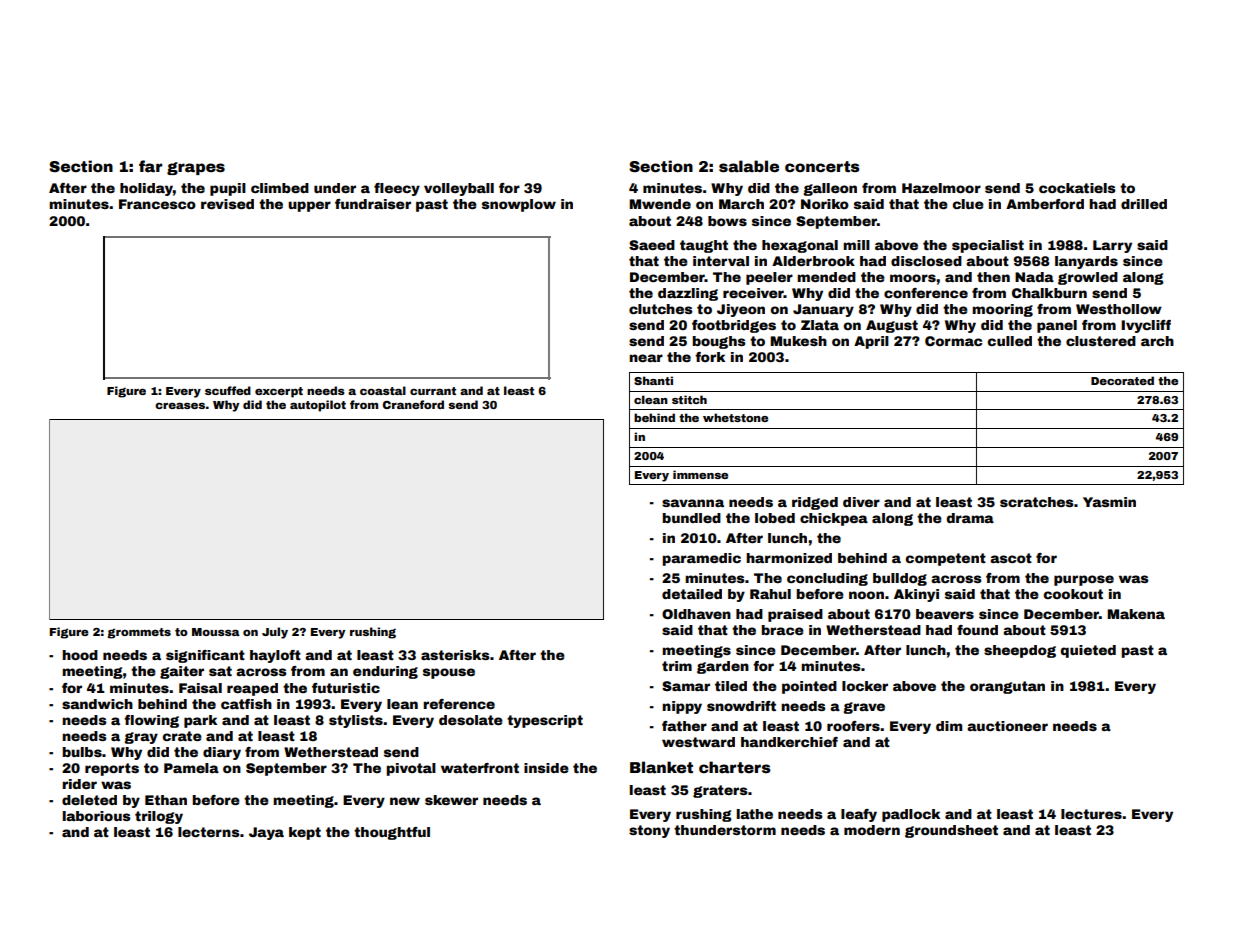 The width and height of the screenshot is (1233, 952). What do you see at coordinates (941, 188) in the screenshot?
I see `Hazelmoor` at bounding box center [941, 188].
